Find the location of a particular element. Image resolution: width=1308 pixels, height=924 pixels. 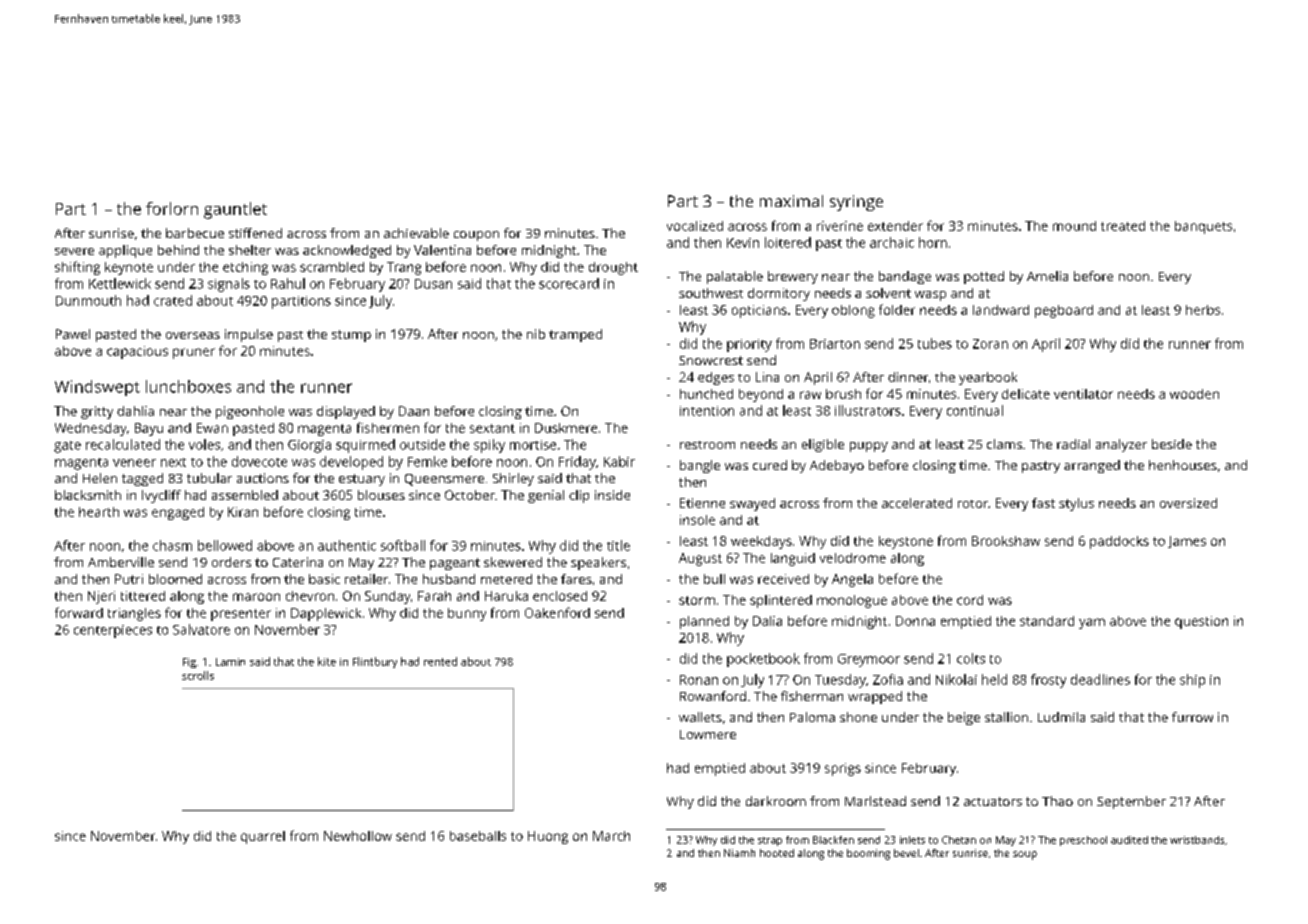

gauntlet is located at coordinates (235, 210).
